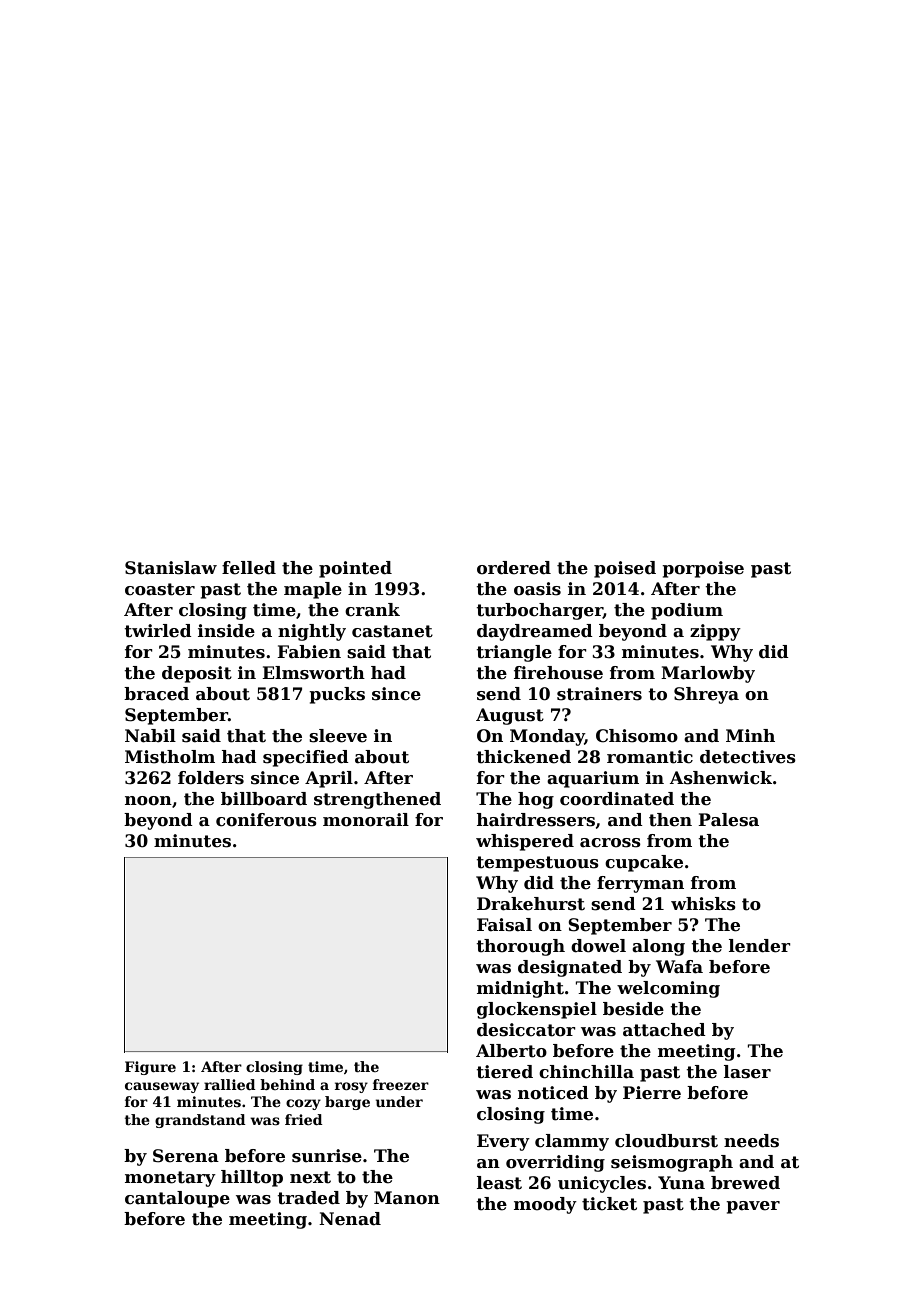 Image resolution: width=924 pixels, height=1311 pixels. What do you see at coordinates (650, 757) in the screenshot?
I see `romantic` at bounding box center [650, 757].
